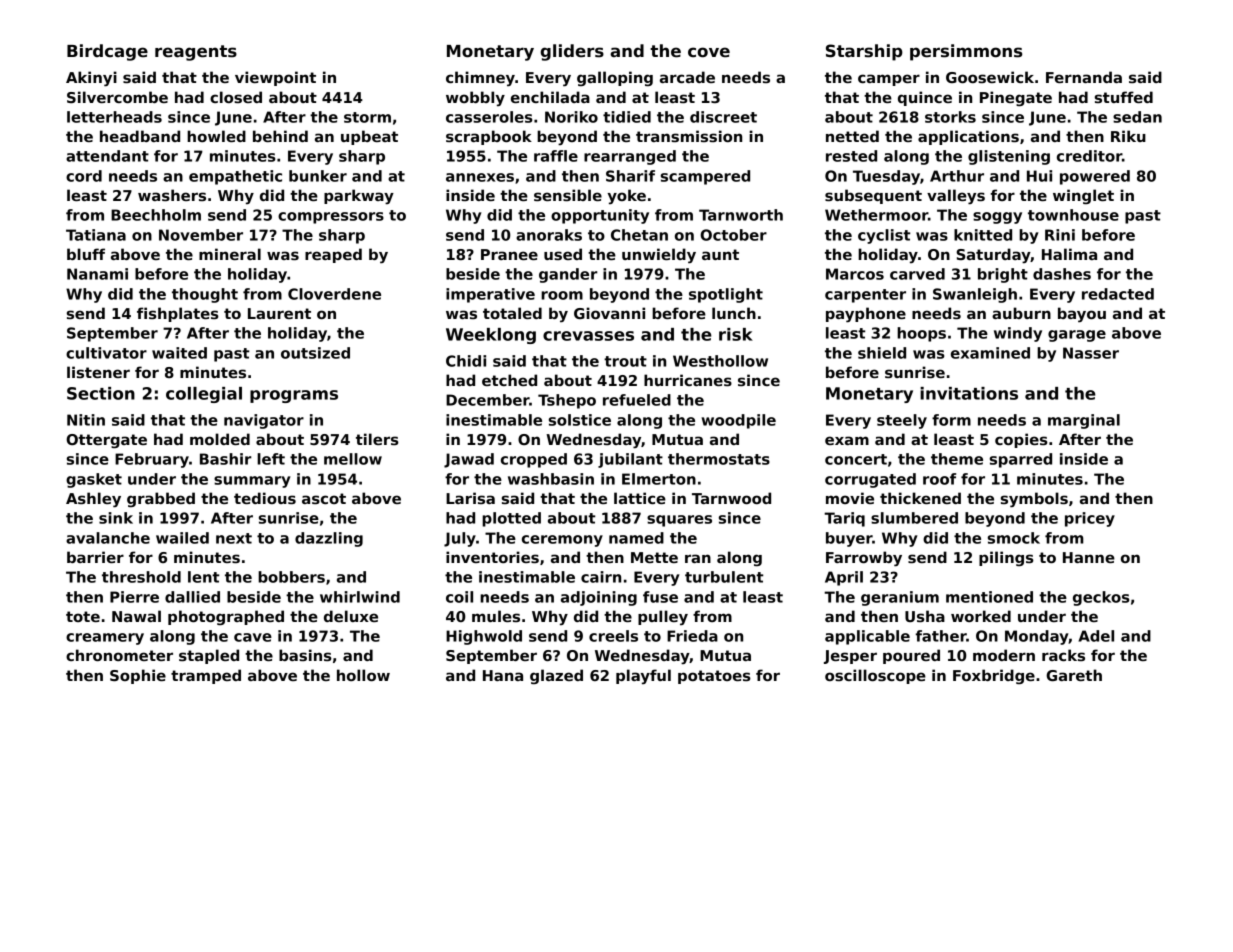 The width and height of the document is (1233, 952). Describe the element at coordinates (136, 616) in the document. I see `Nawal` at that location.
